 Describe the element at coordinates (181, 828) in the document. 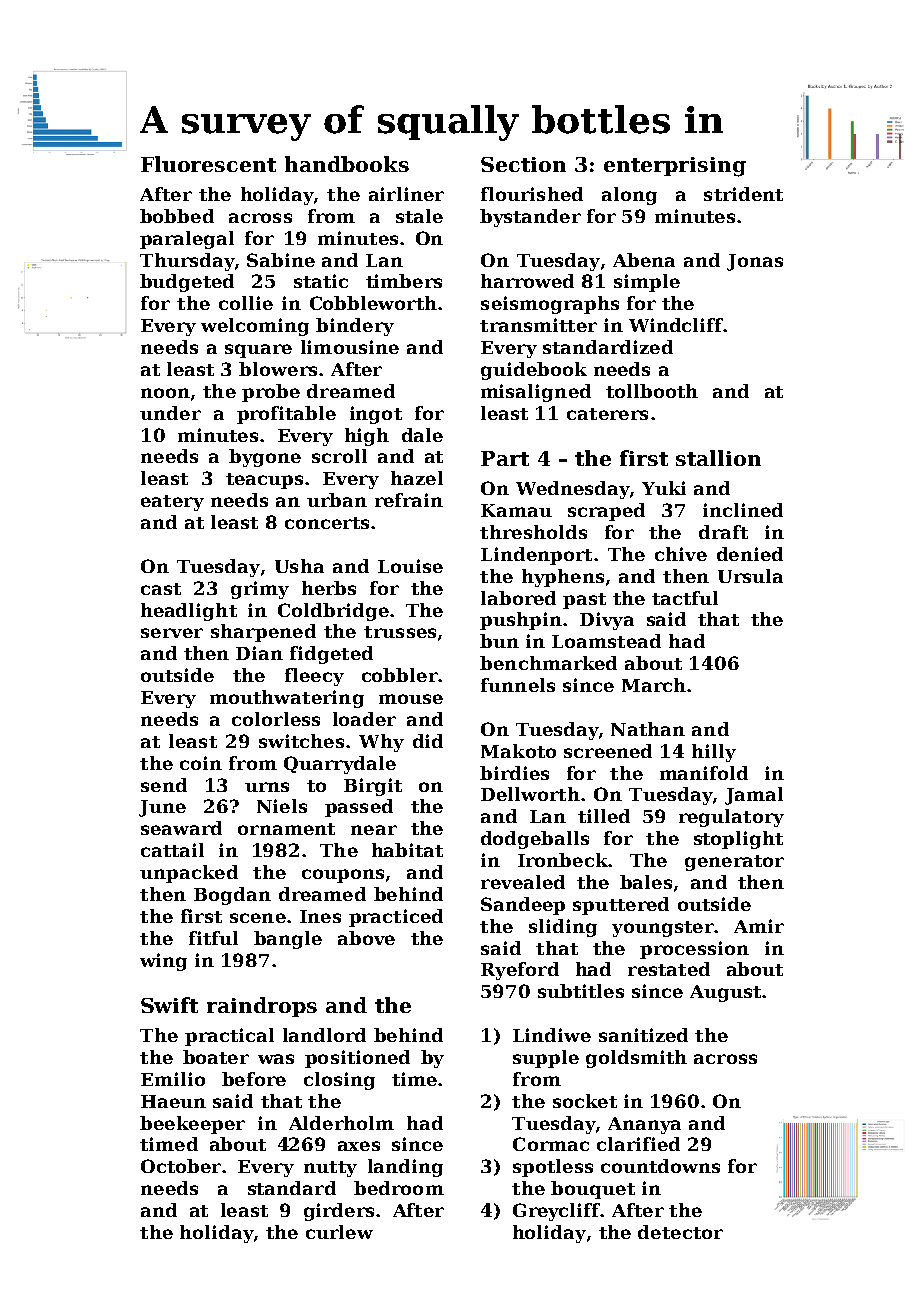

I see `seaward` at that location.
